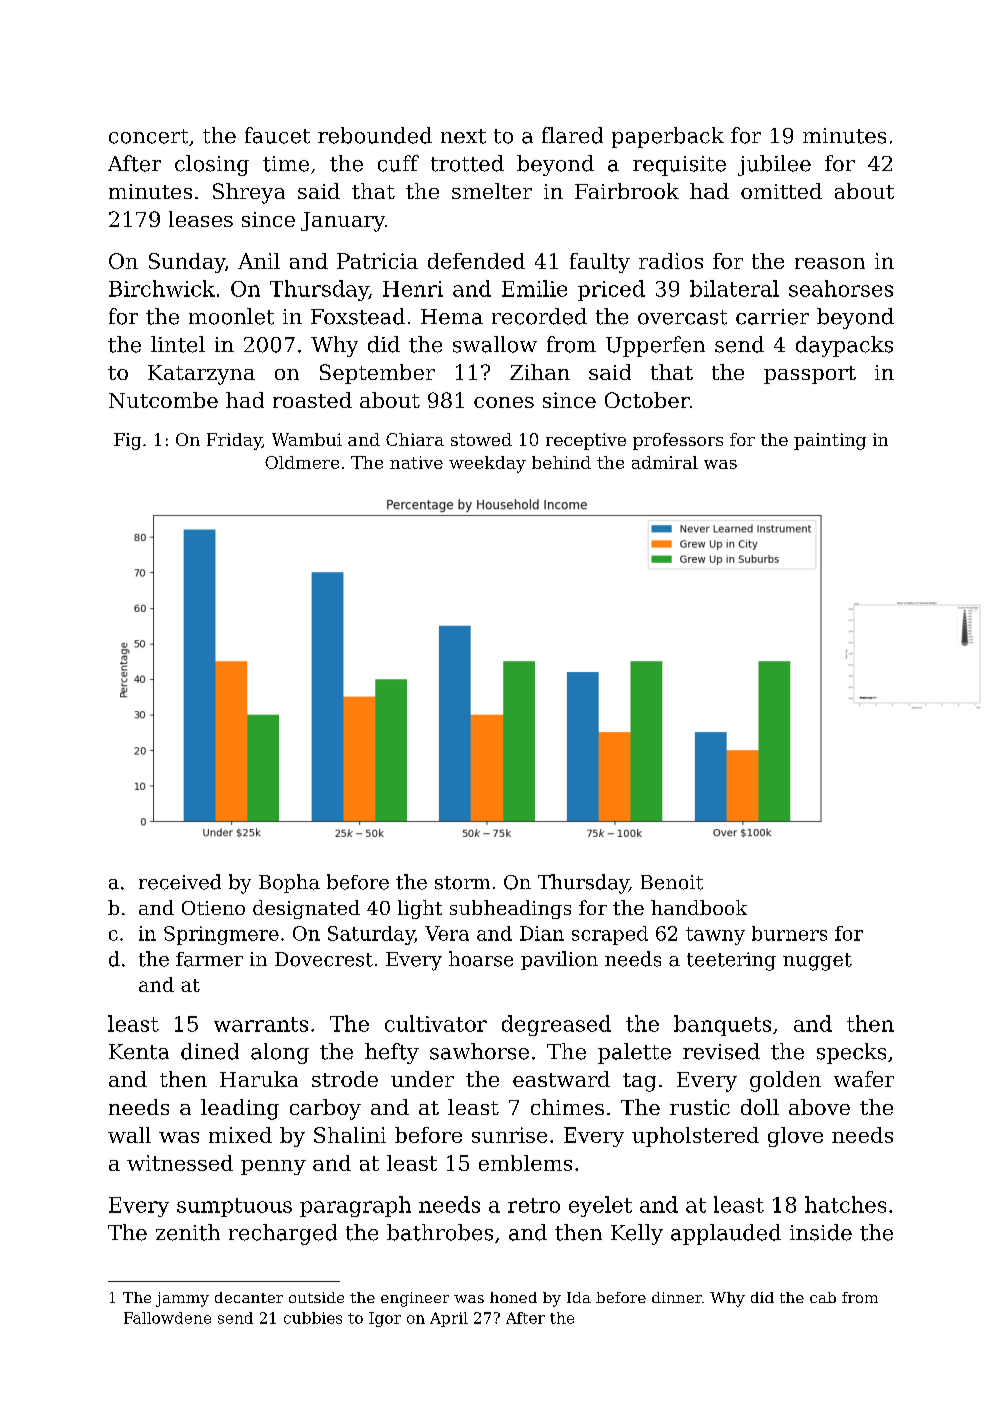 This screenshot has height=1424, width=1002. I want to click on Bopha, so click(289, 883).
